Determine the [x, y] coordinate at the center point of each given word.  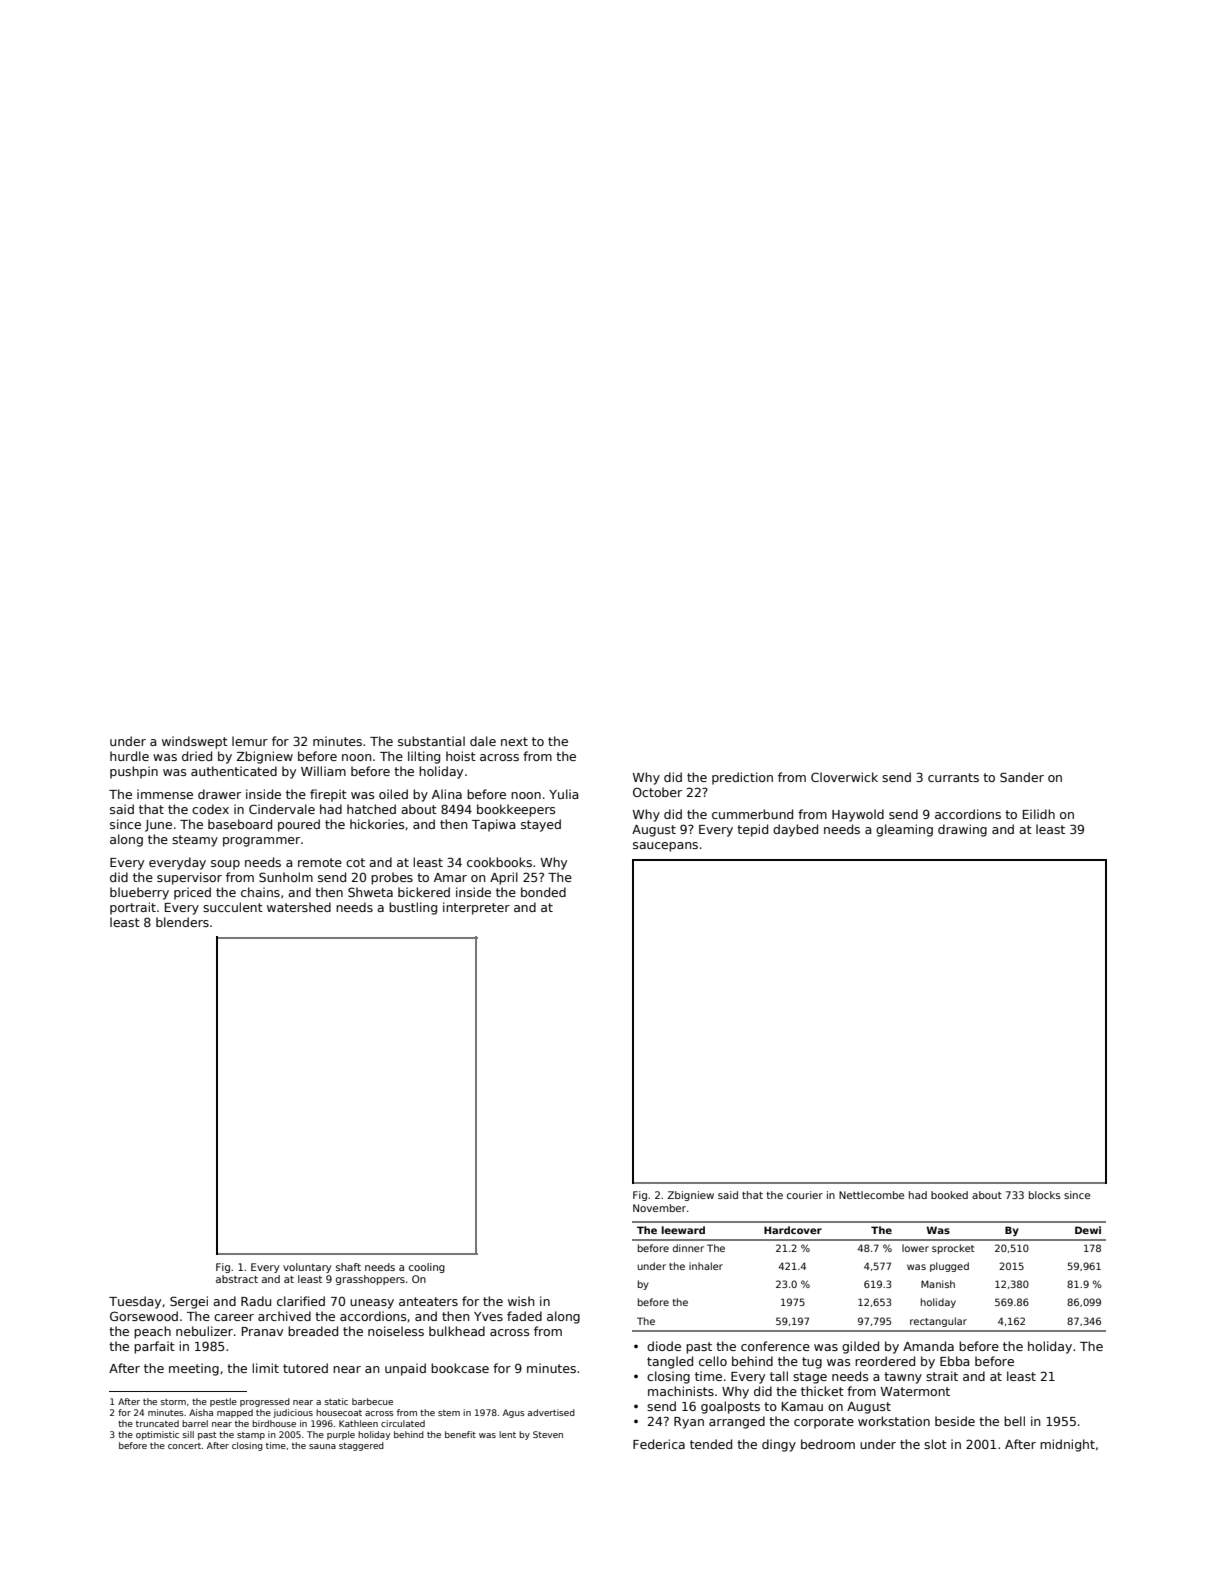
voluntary [307, 1268]
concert [184, 1446]
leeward [683, 1230]
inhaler [706, 1266]
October [657, 792]
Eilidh [1039, 814]
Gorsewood [144, 1316]
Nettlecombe [871, 1195]
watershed [299, 907]
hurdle [129, 756]
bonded [543, 892]
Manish [938, 1284]
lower [915, 1248]
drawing [962, 830]
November [659, 1208]
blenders [182, 922]
